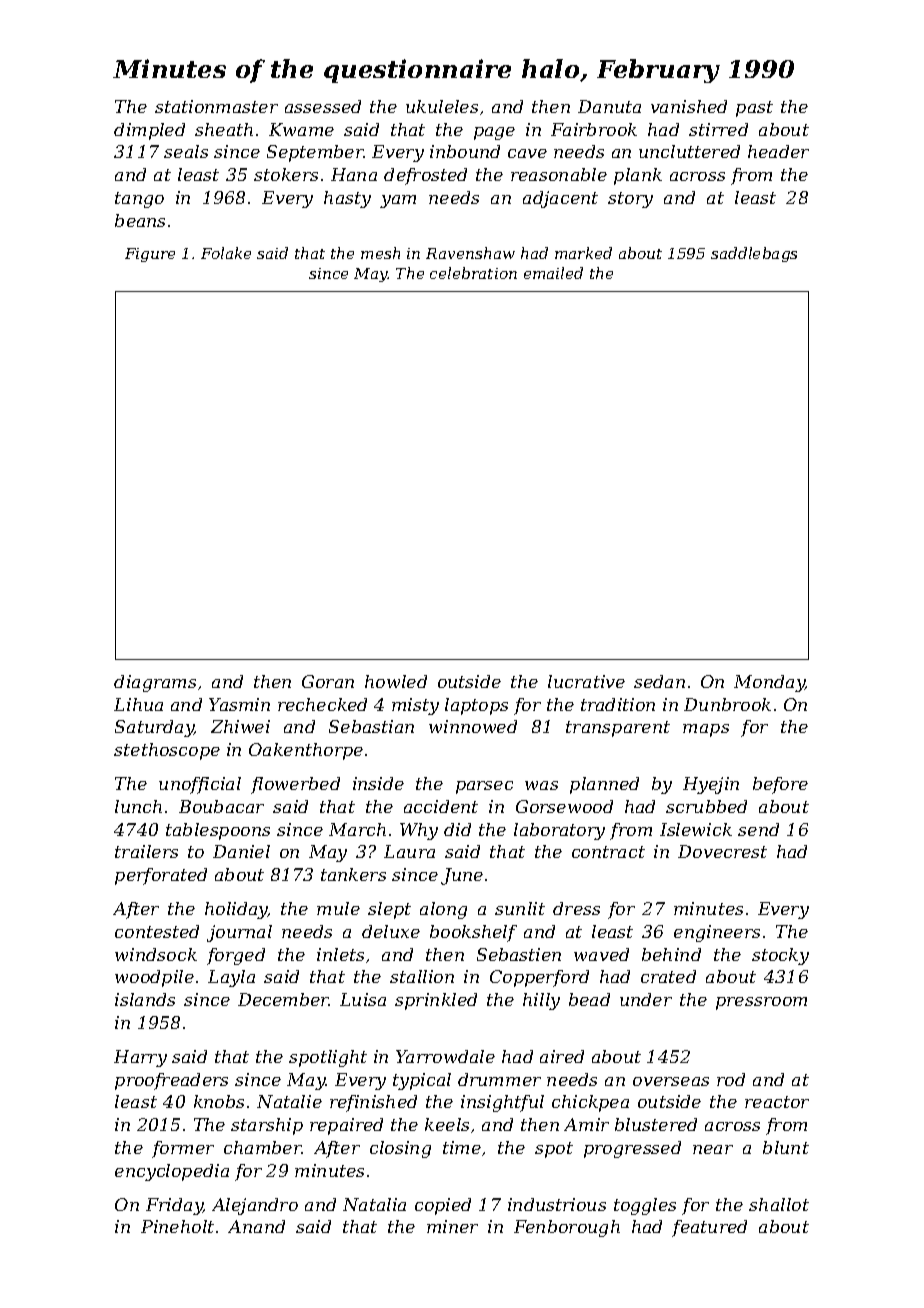  What do you see at coordinates (236, 910) in the screenshot?
I see `holiday` at bounding box center [236, 910].
